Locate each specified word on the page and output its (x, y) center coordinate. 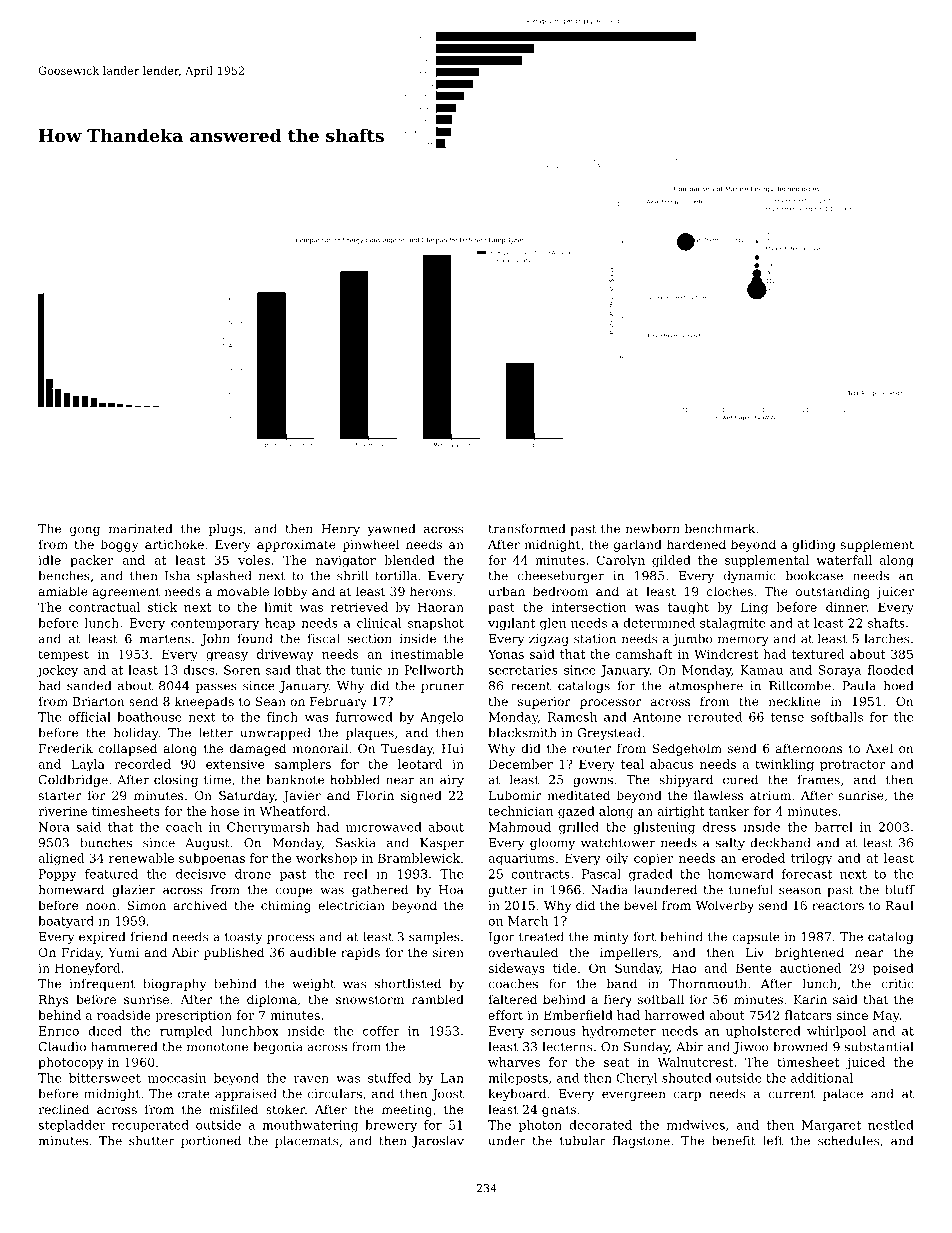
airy (452, 781)
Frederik (66, 748)
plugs (225, 530)
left (773, 1141)
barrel (833, 827)
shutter (152, 1141)
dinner (846, 607)
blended (409, 560)
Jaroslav (438, 1142)
